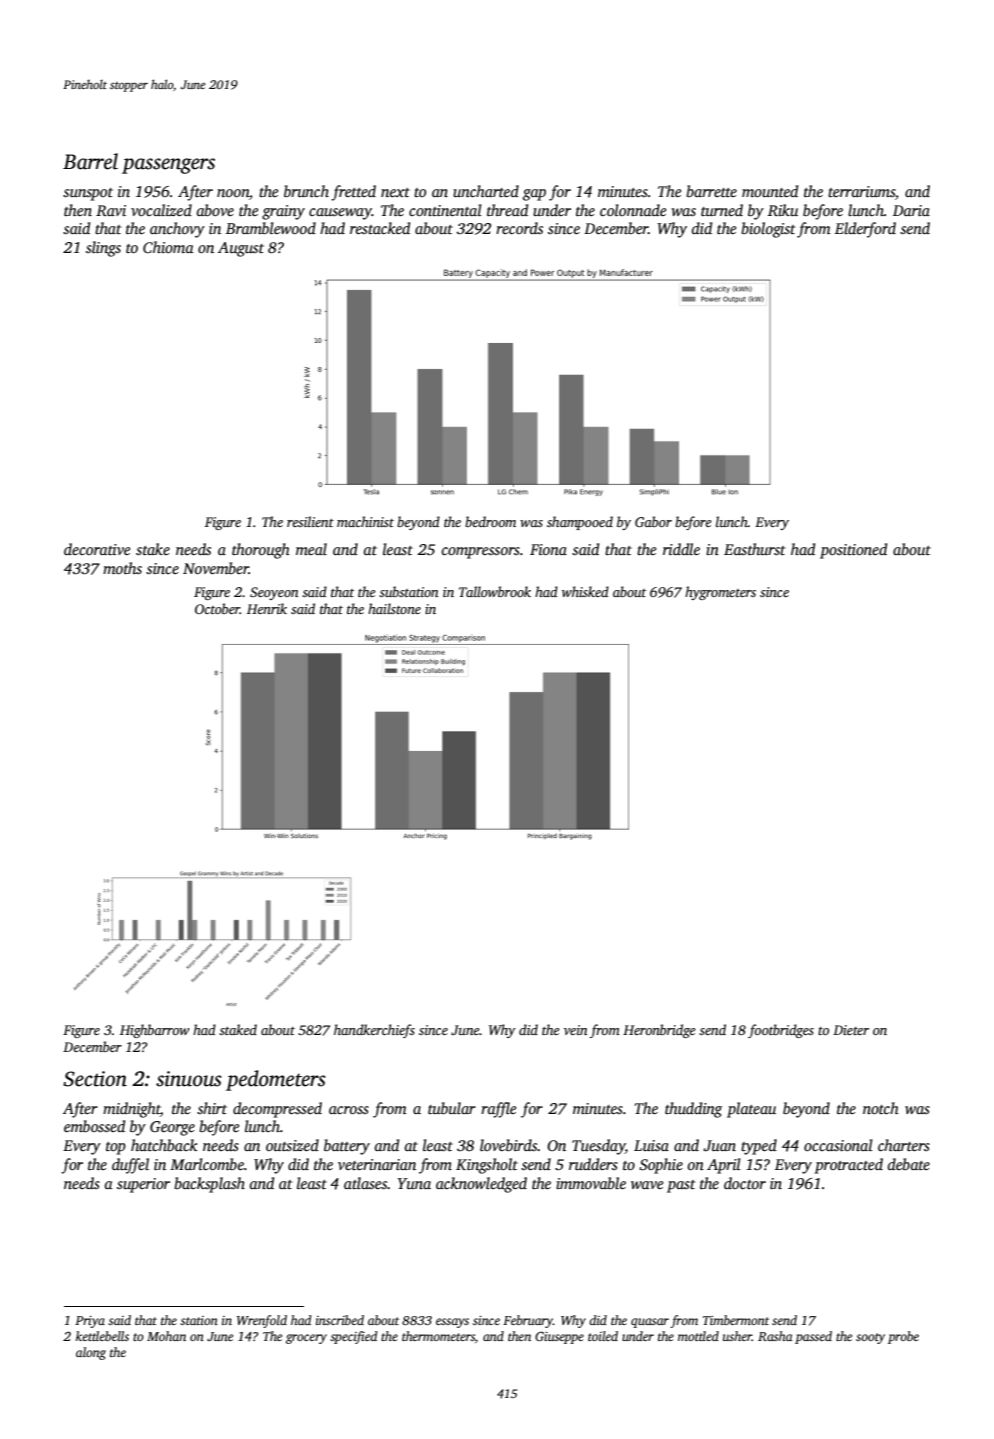 The height and width of the screenshot is (1439, 994). What do you see at coordinates (853, 551) in the screenshot?
I see `positioned` at bounding box center [853, 551].
